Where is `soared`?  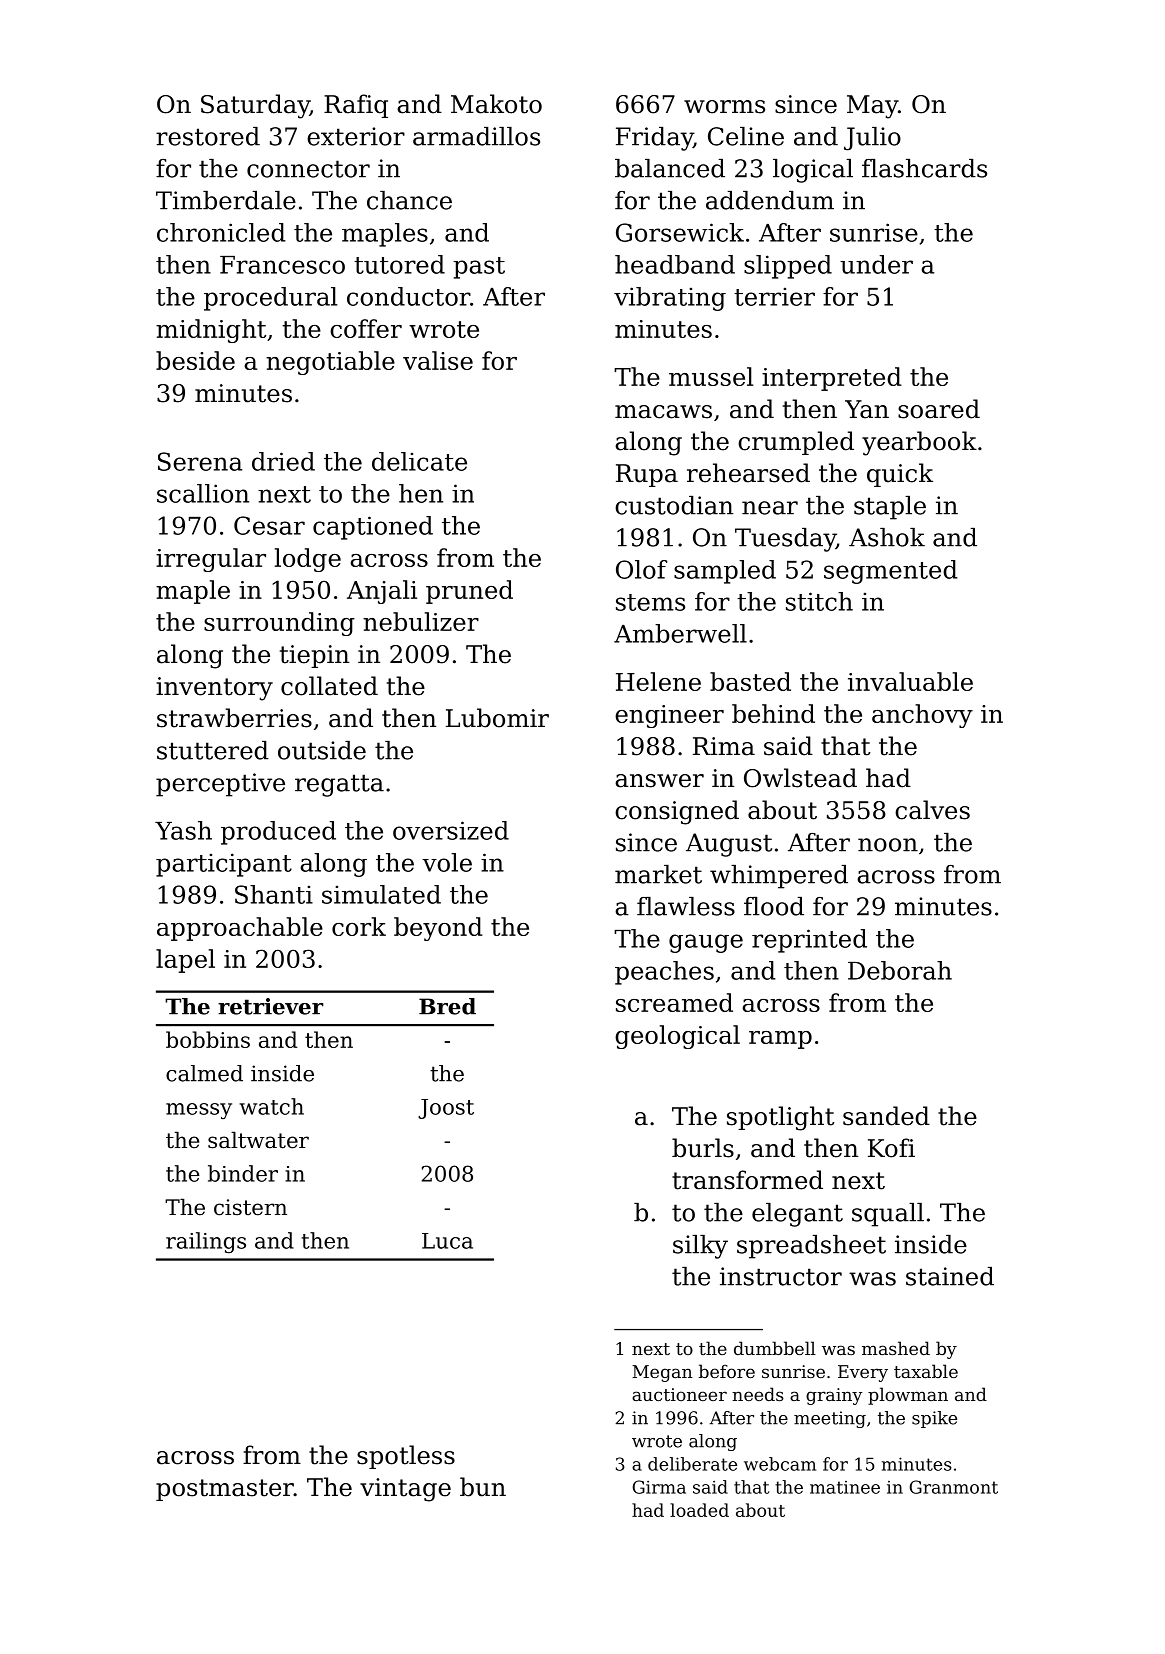 soared is located at coordinates (939, 409).
